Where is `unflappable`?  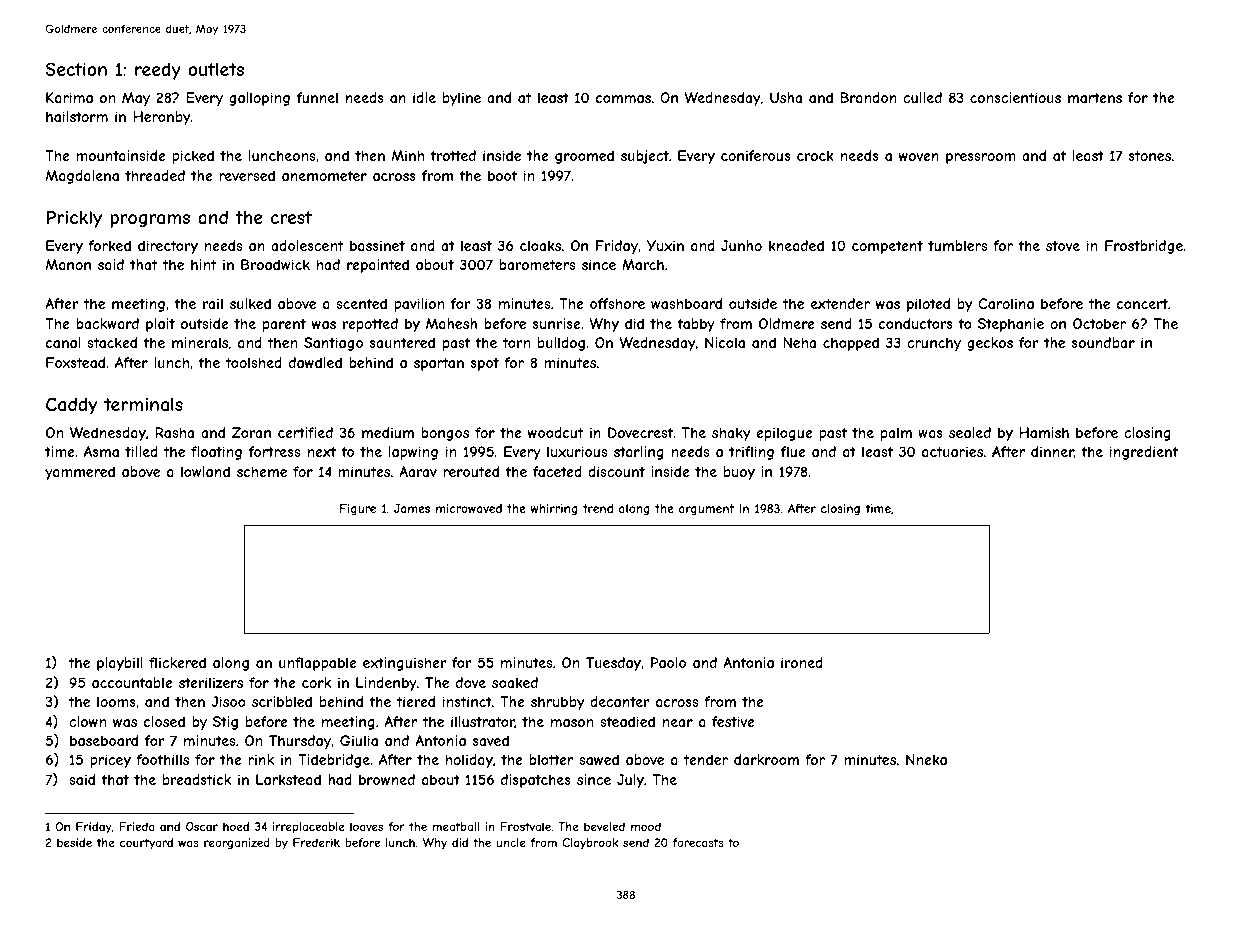 unflappable is located at coordinates (318, 664).
